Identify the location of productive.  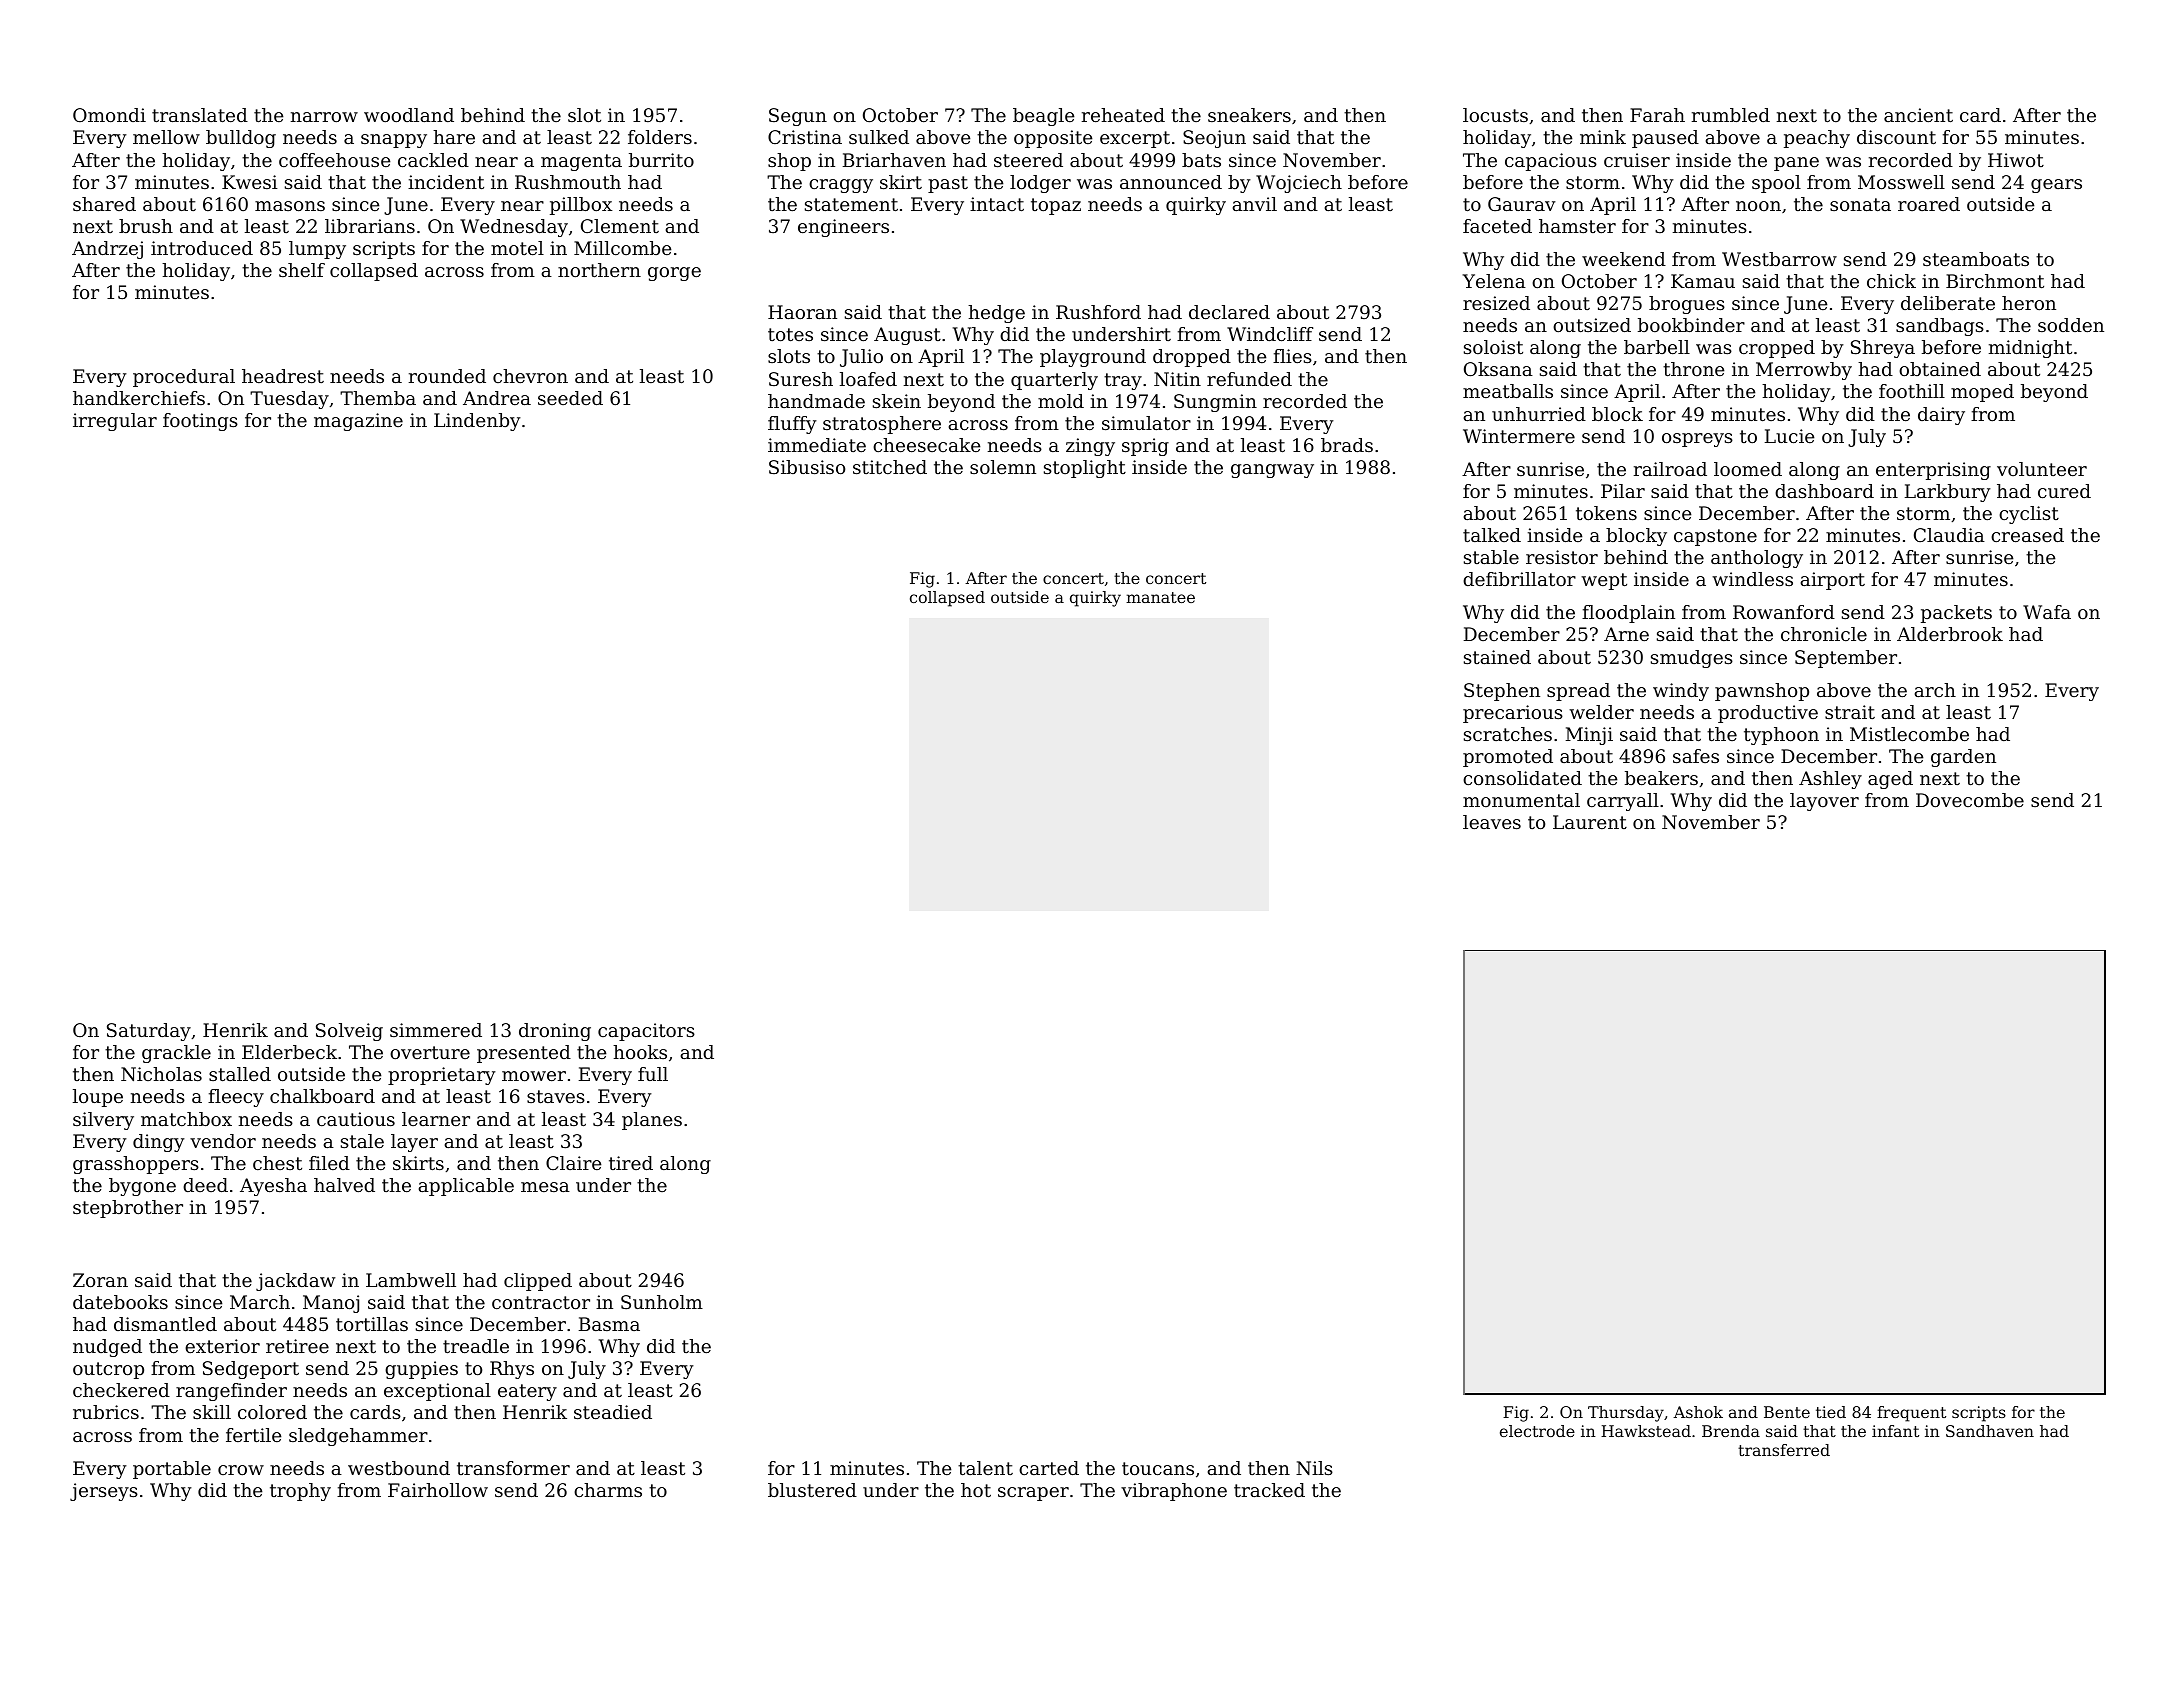
(1768, 714).
